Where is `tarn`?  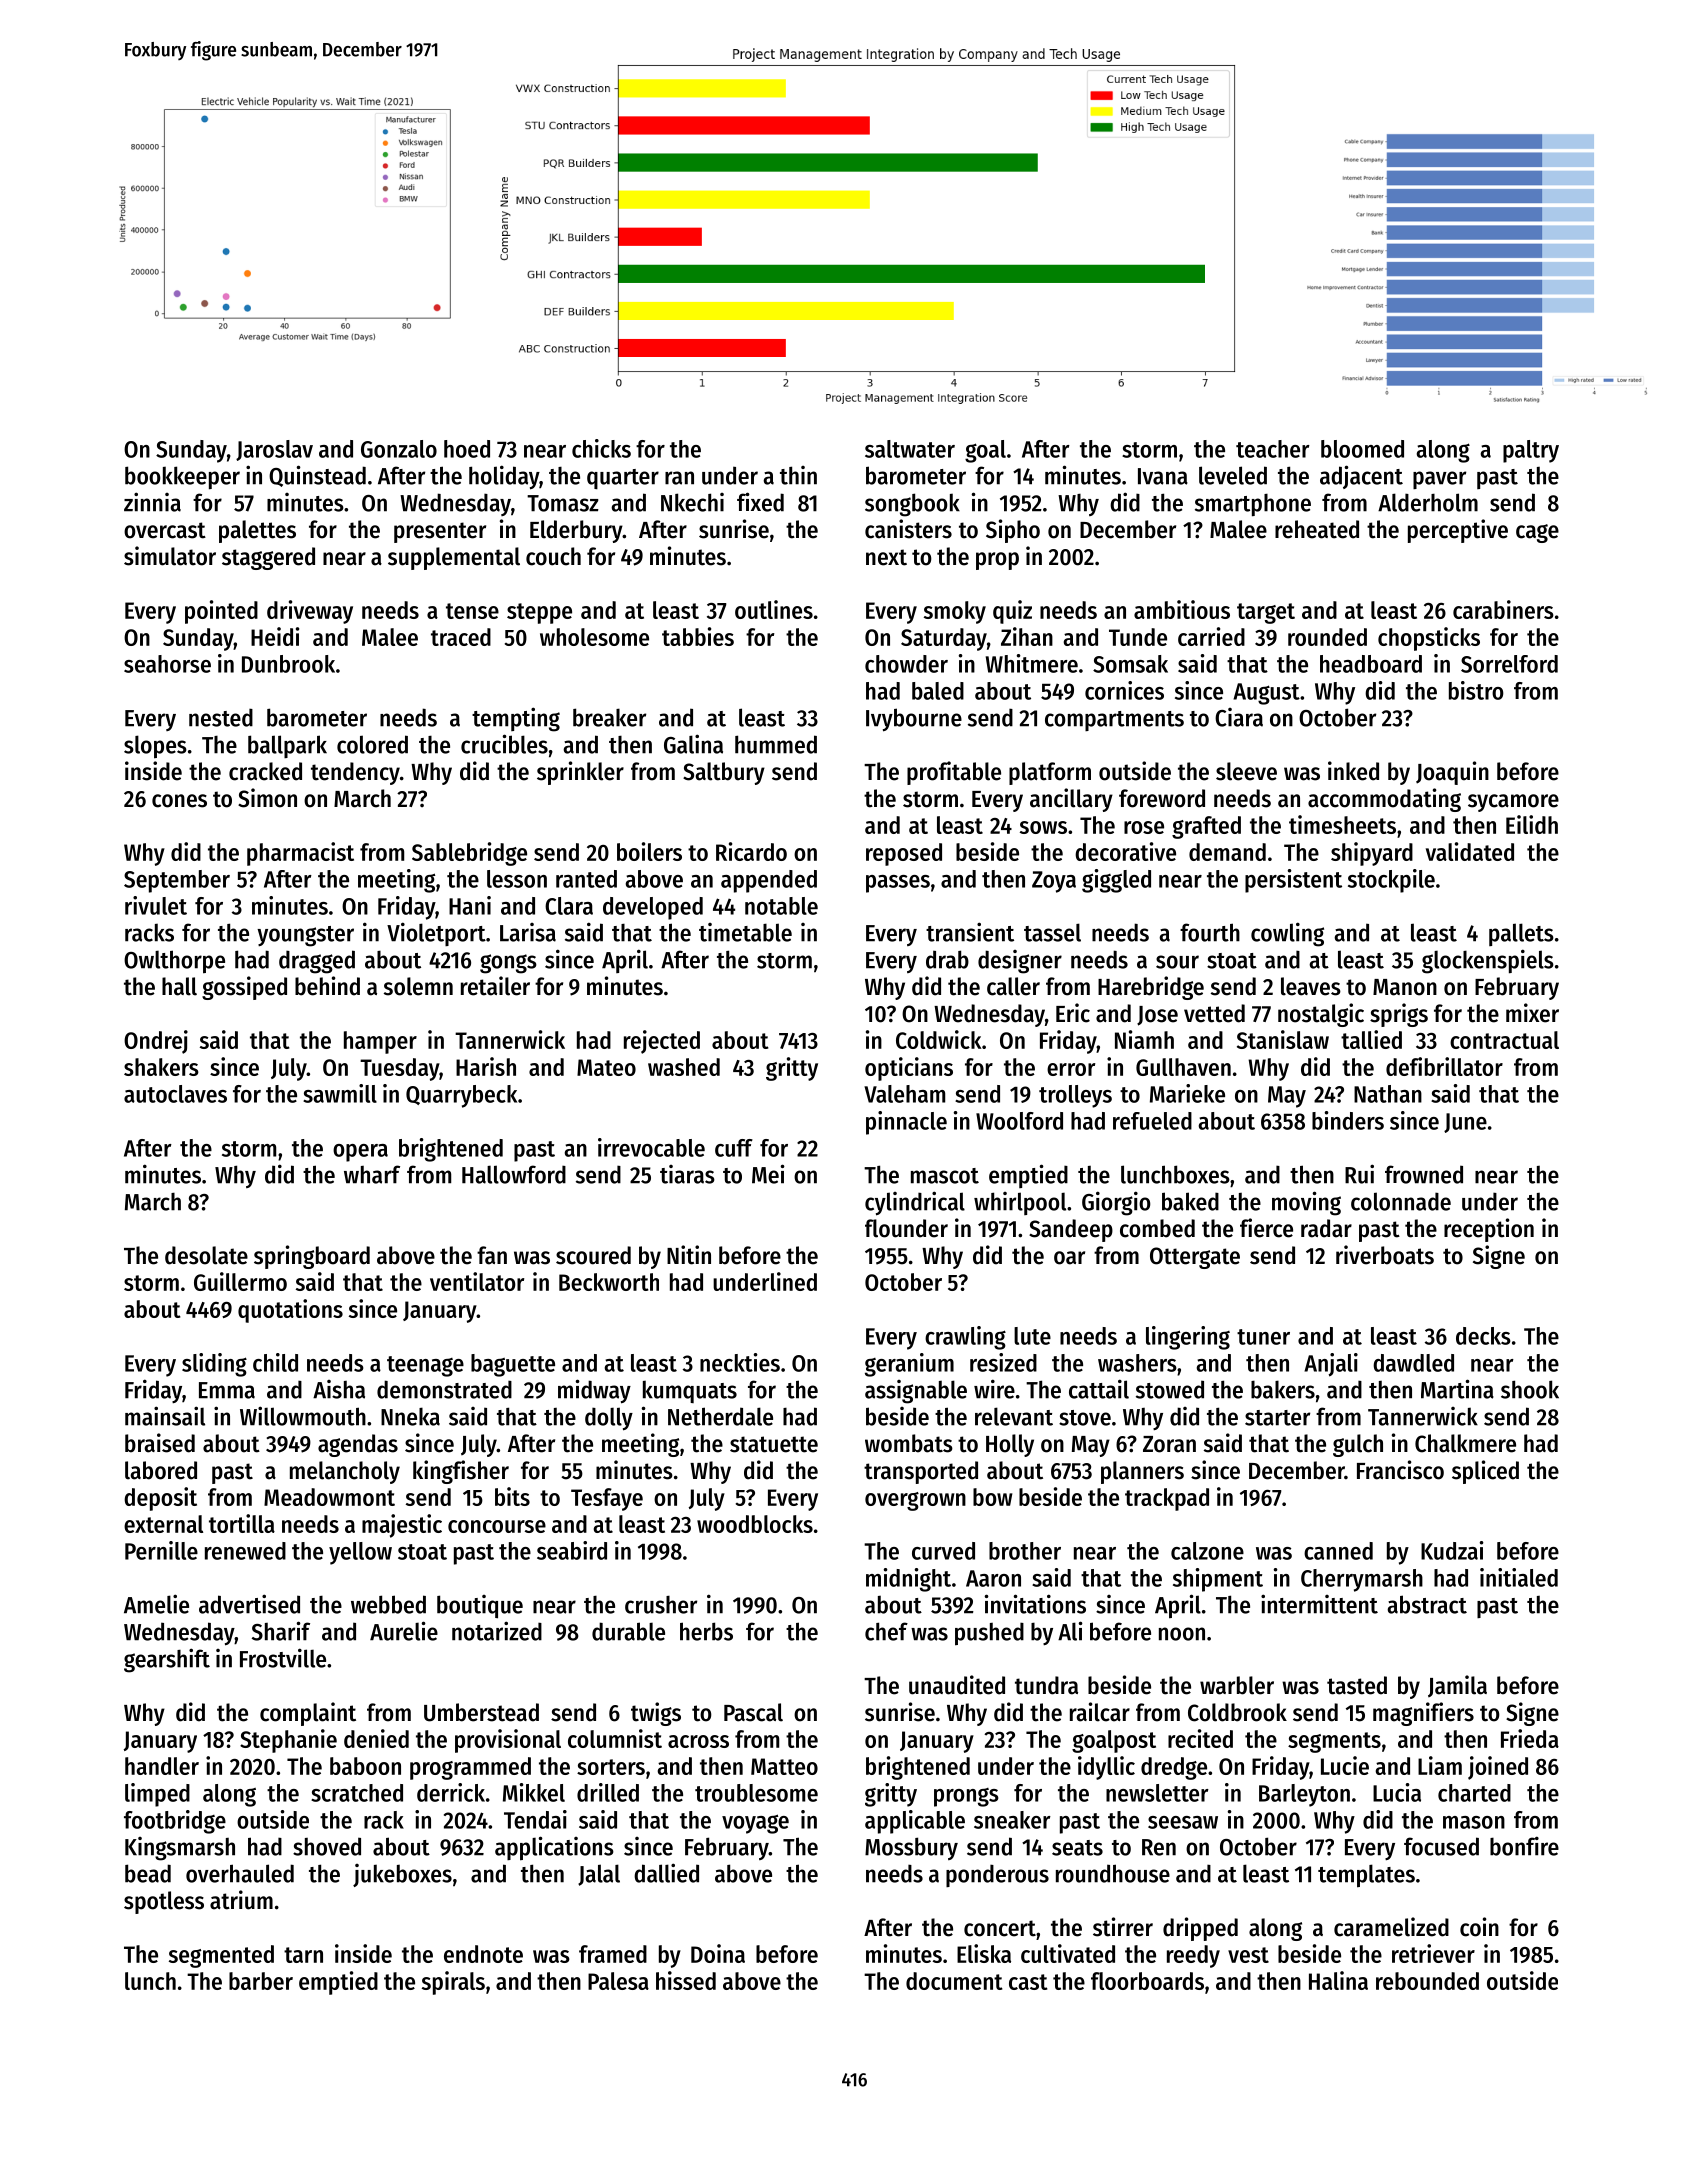 tarn is located at coordinates (303, 1955).
